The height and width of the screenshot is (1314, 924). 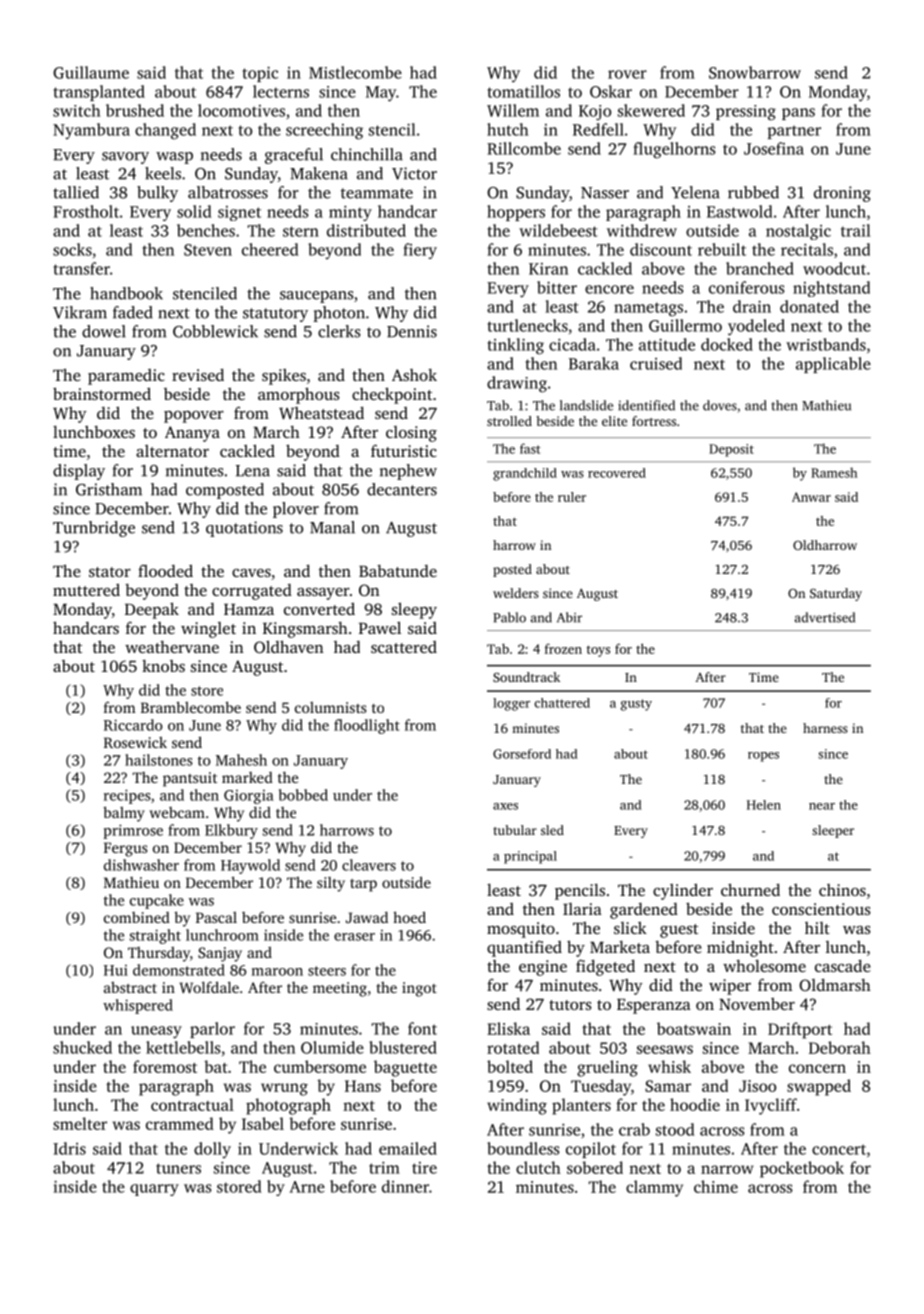 What do you see at coordinates (301, 231) in the screenshot?
I see `stern` at bounding box center [301, 231].
